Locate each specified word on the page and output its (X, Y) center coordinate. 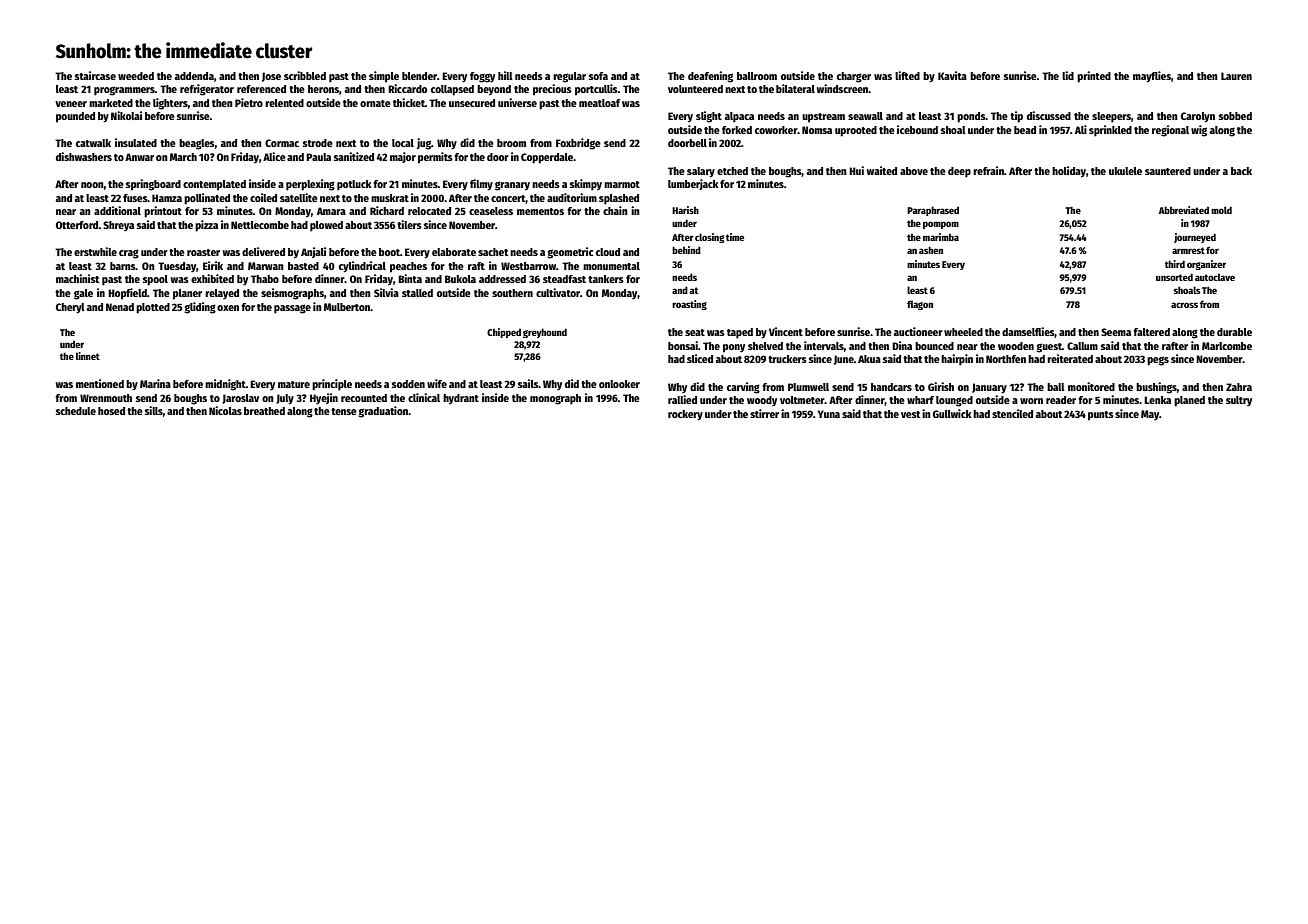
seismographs (292, 294)
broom (511, 143)
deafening (710, 77)
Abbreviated (1184, 210)
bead (1025, 130)
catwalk (93, 143)
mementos (540, 211)
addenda (194, 76)
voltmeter (802, 400)
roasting (689, 305)
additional (117, 210)
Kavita (952, 75)
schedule (76, 411)
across (1184, 305)
